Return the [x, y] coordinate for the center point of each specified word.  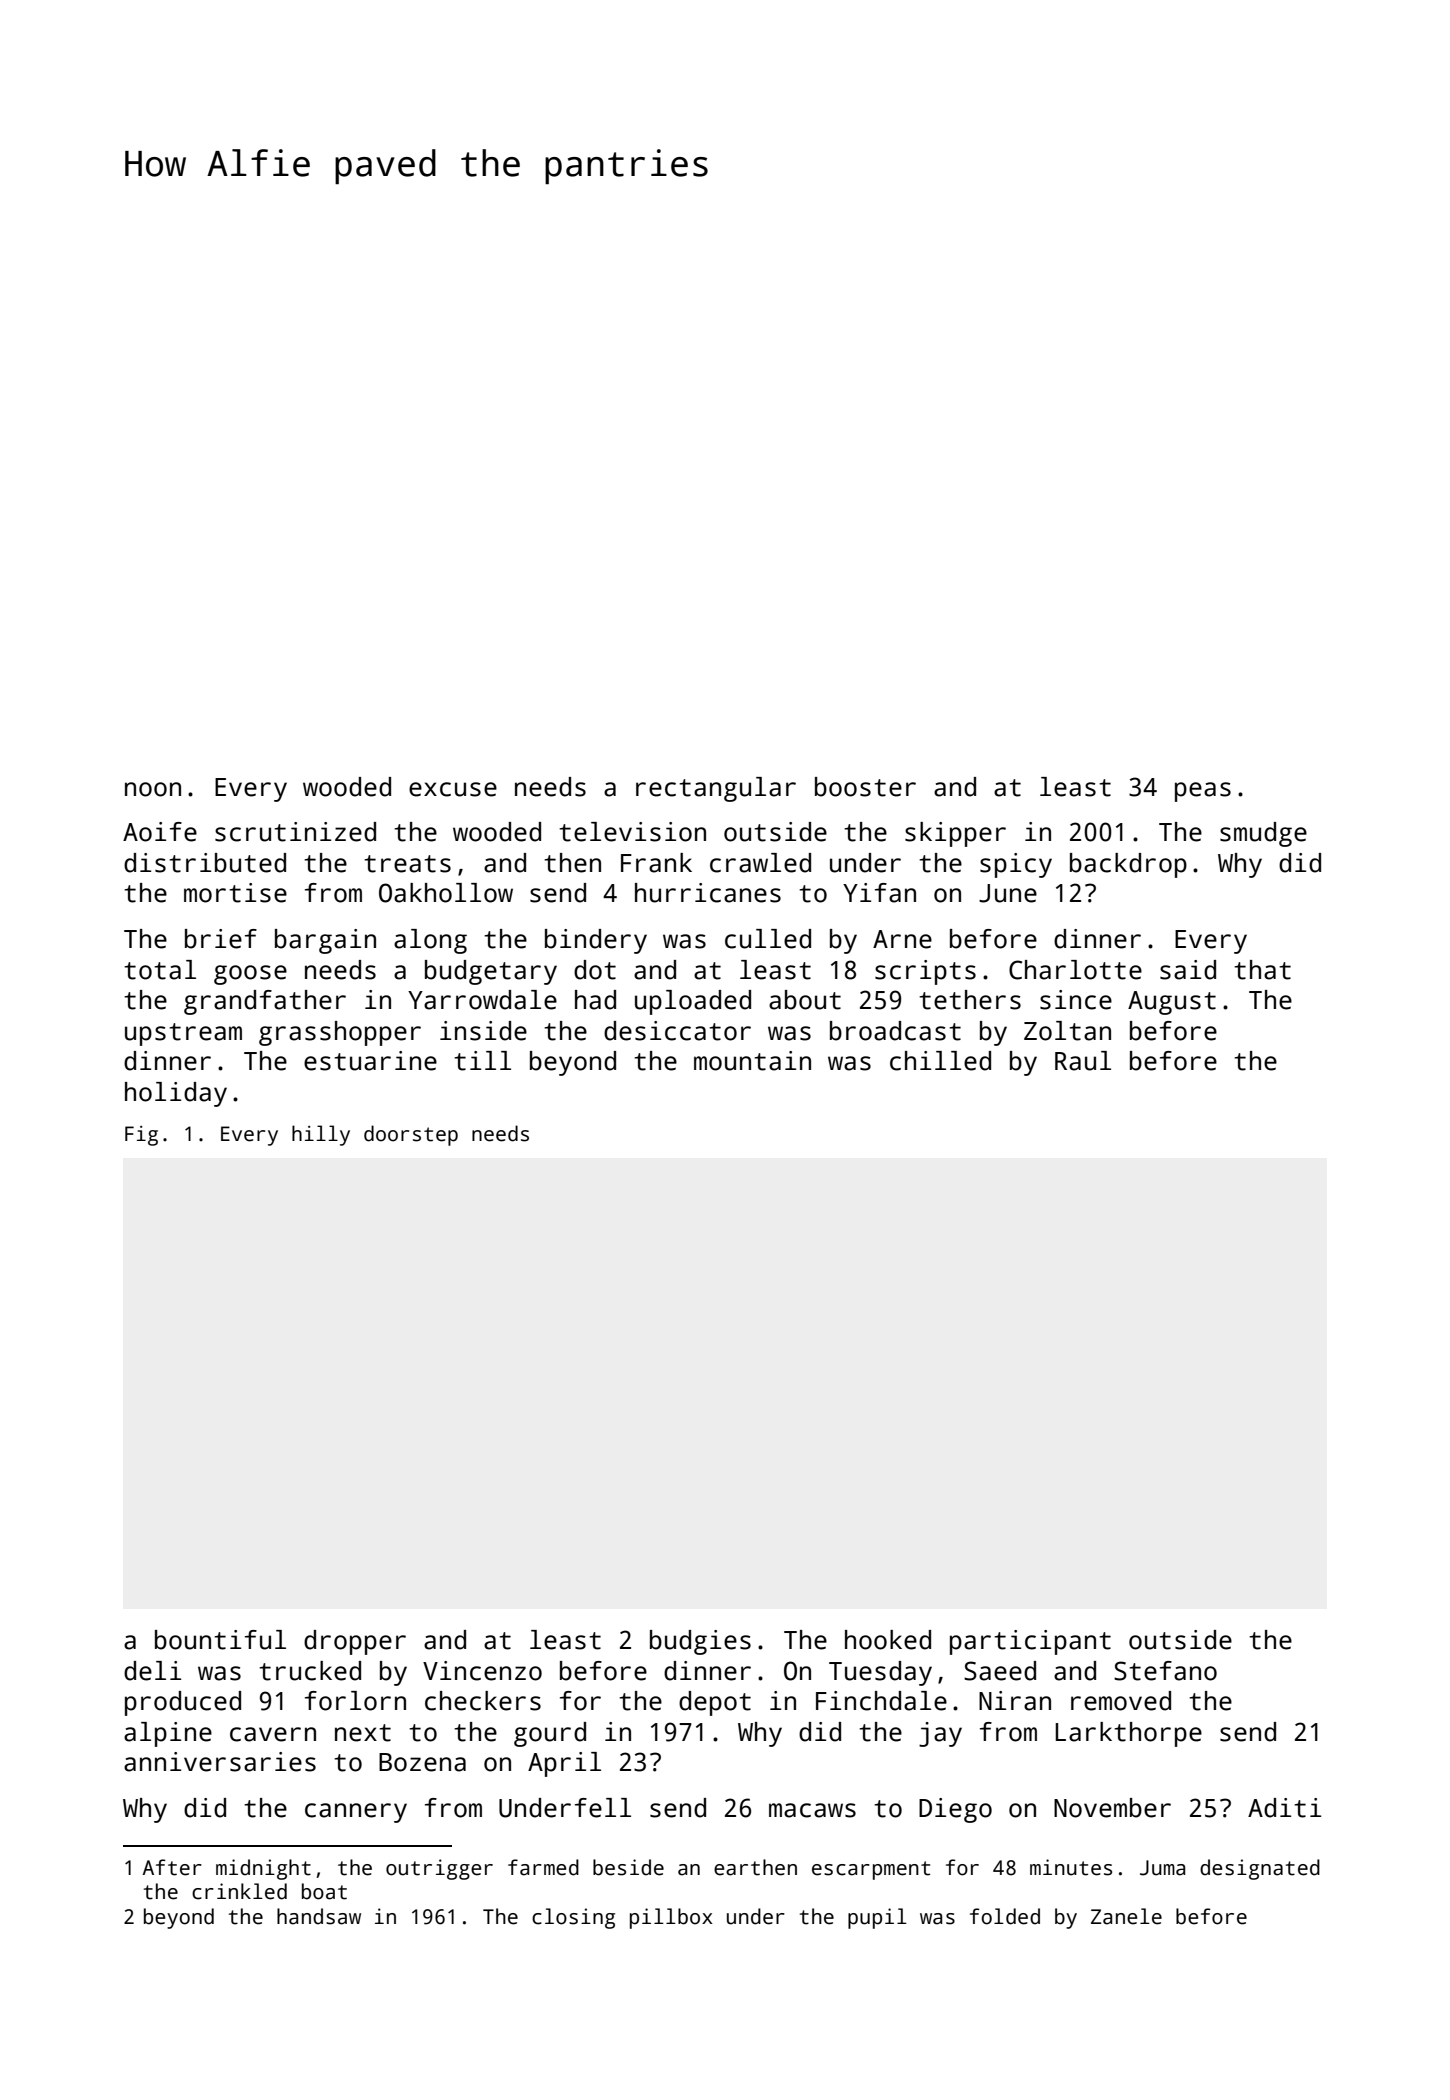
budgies [700, 1642]
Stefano [1165, 1671]
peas [1203, 792]
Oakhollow [446, 893]
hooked [888, 1640]
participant [1030, 1642]
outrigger [439, 1869]
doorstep [411, 1135]
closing [573, 1918]
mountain [752, 1061]
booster [865, 787]
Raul [1083, 1061]
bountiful [220, 1640]
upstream [183, 1034]
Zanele [1126, 1916]
